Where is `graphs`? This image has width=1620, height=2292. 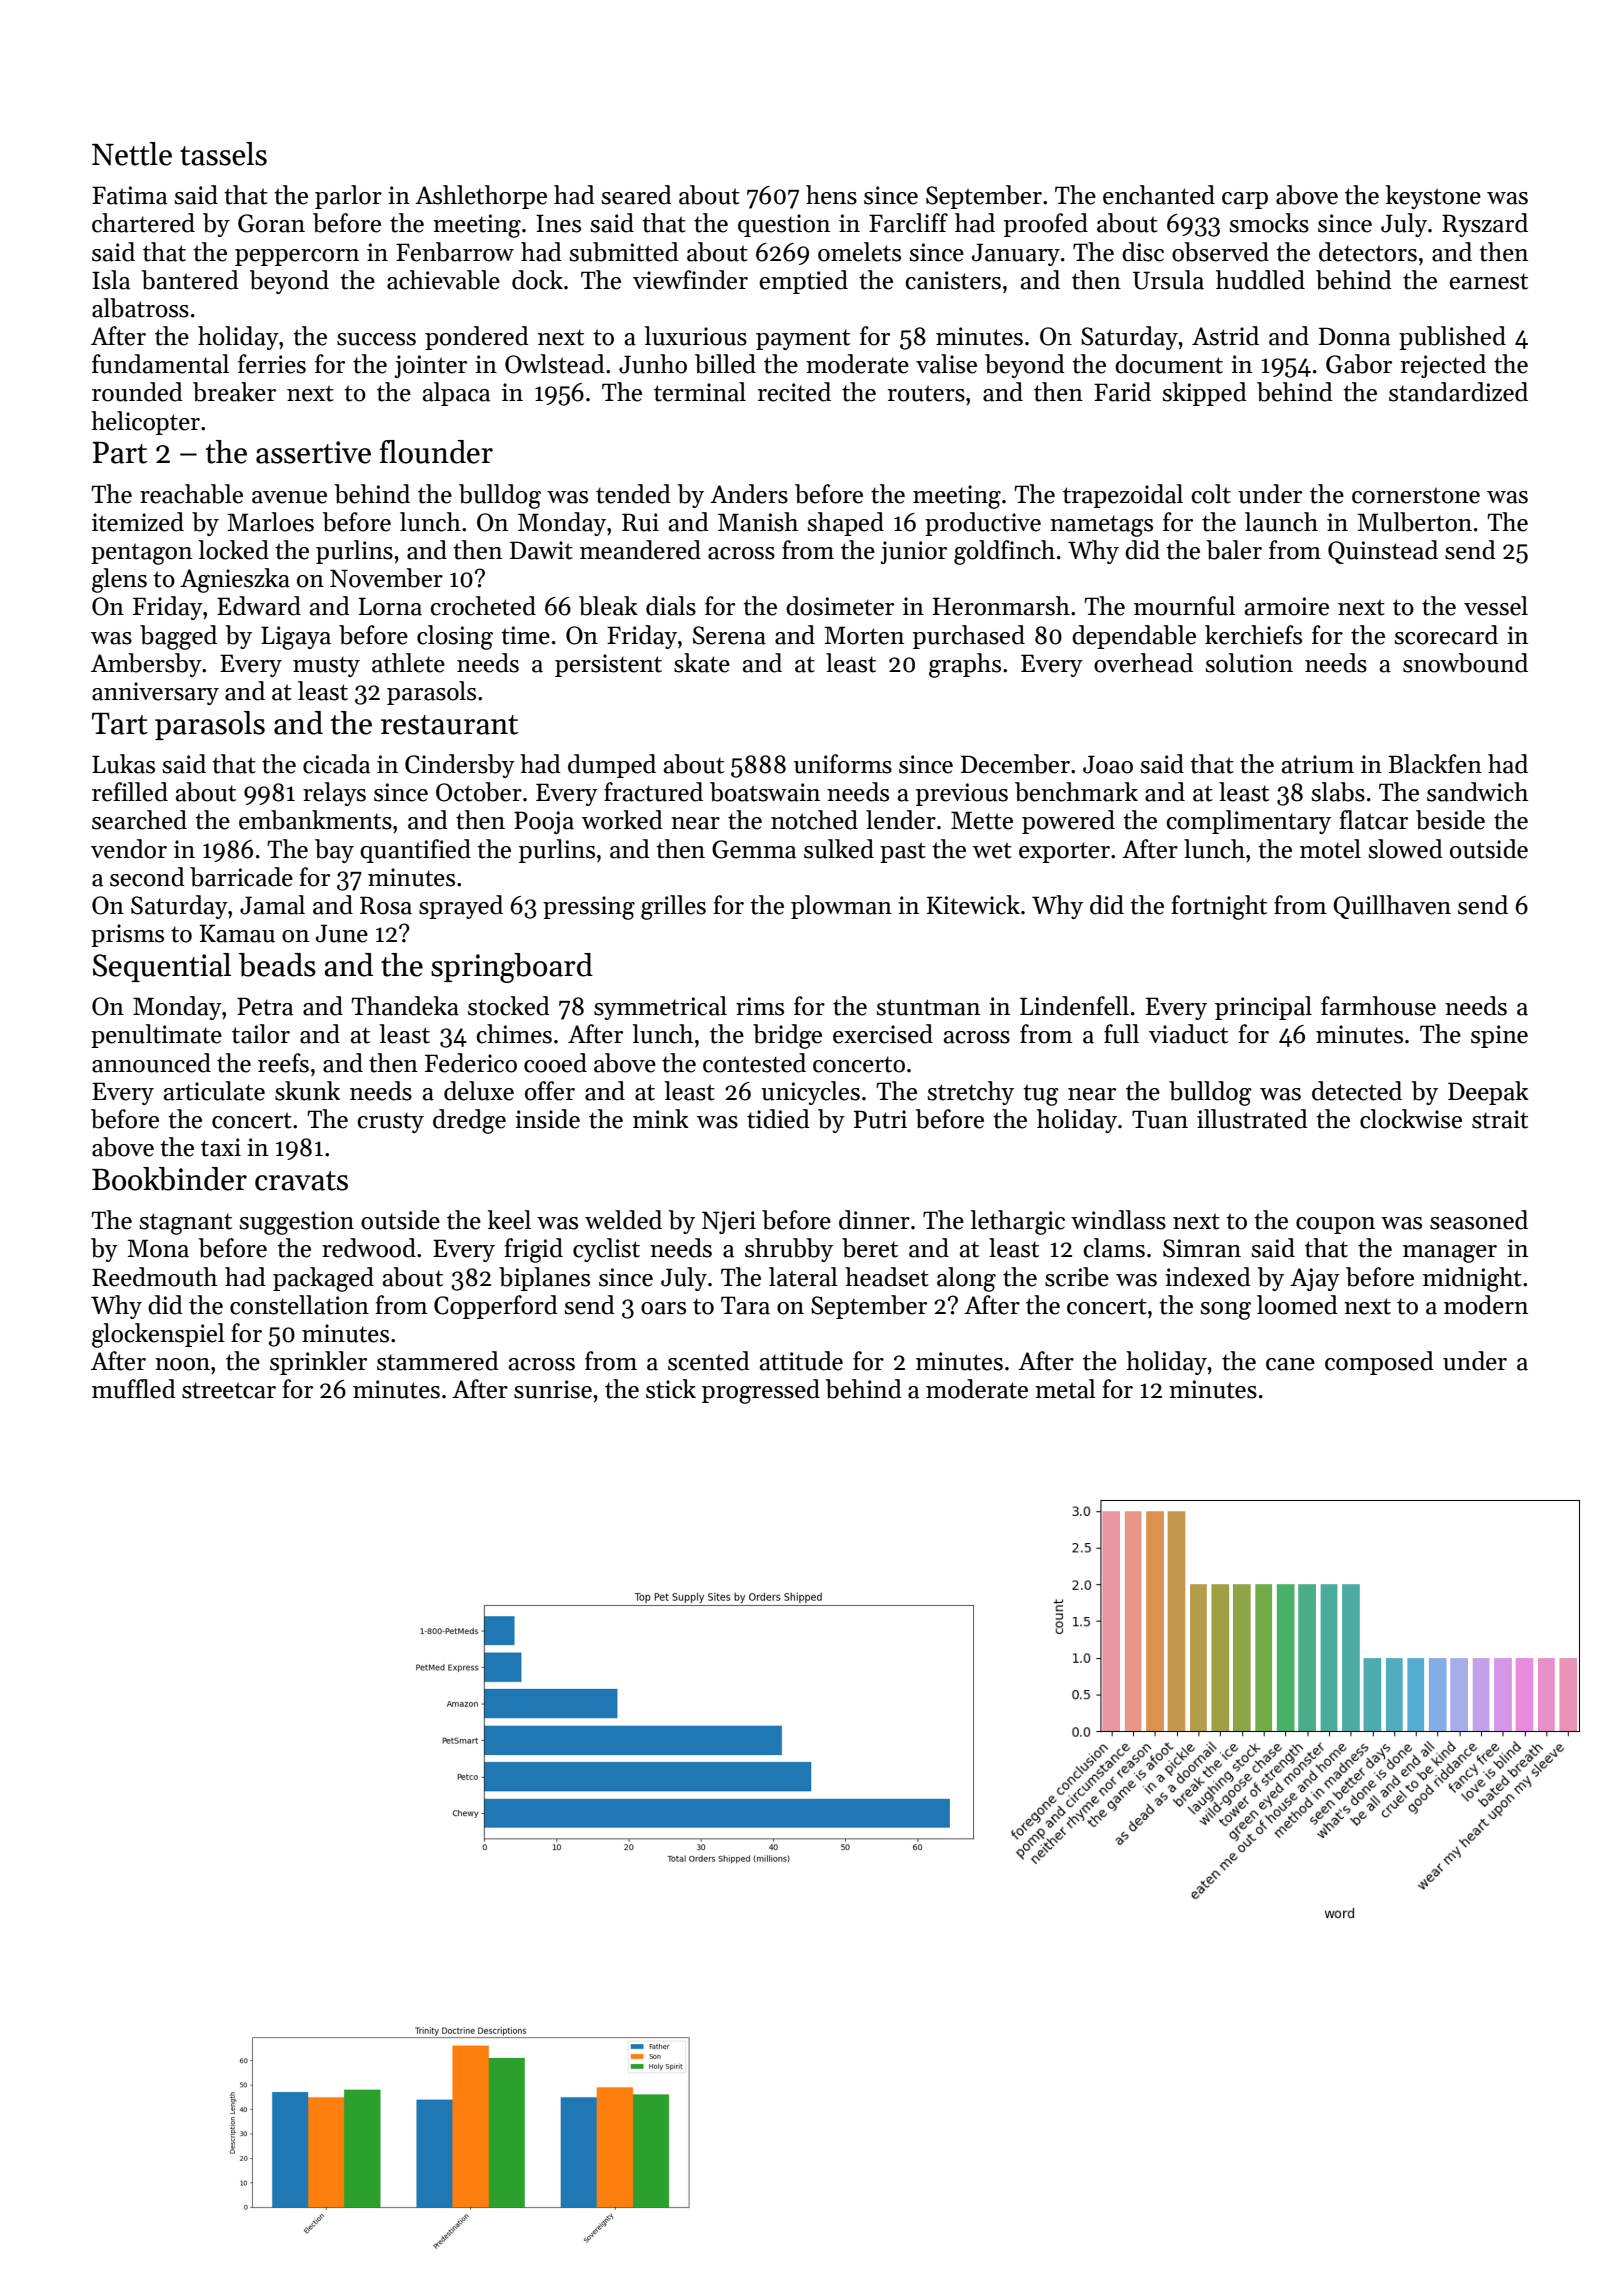
graphs is located at coordinates (965, 665).
